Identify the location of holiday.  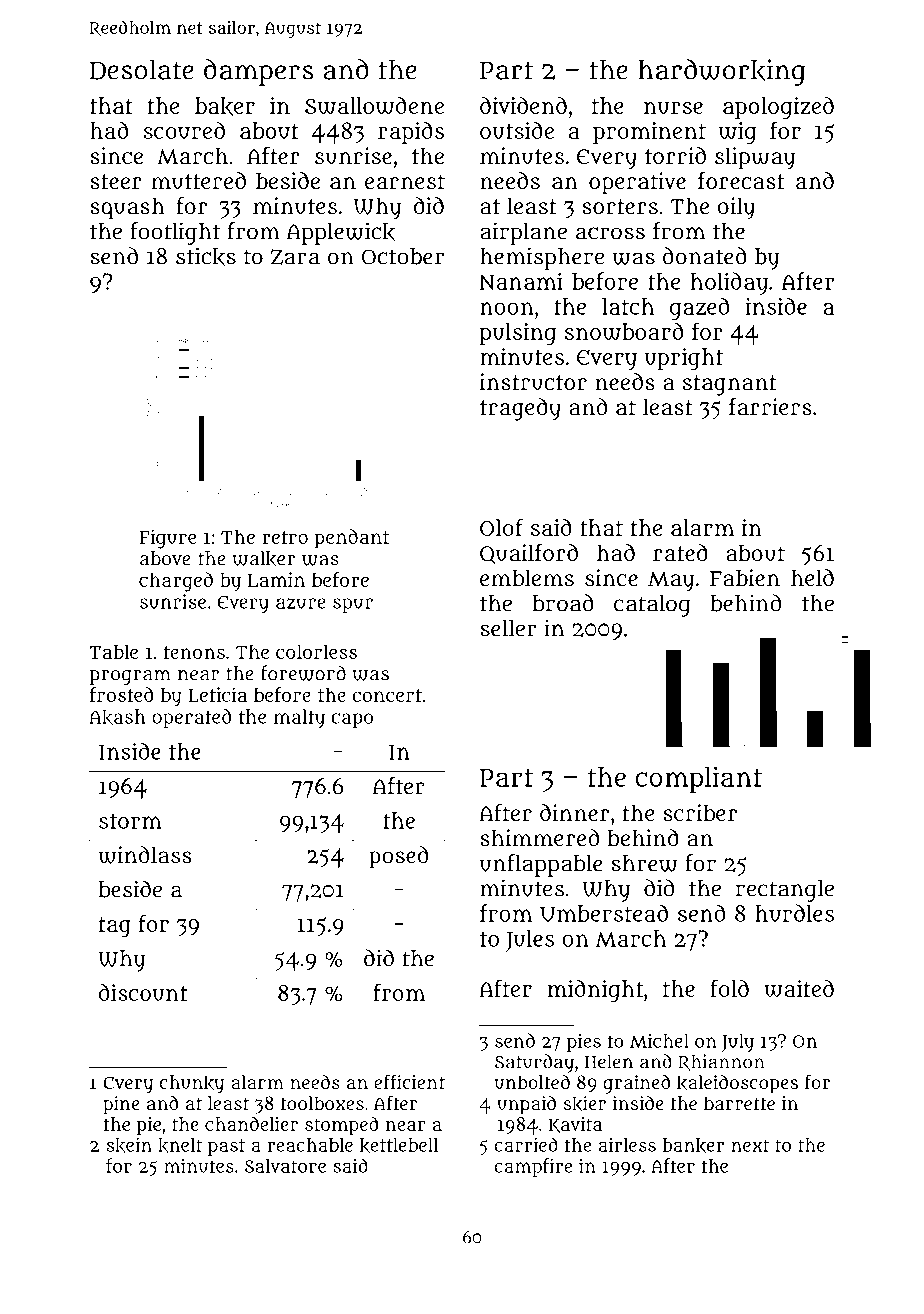
(729, 283).
